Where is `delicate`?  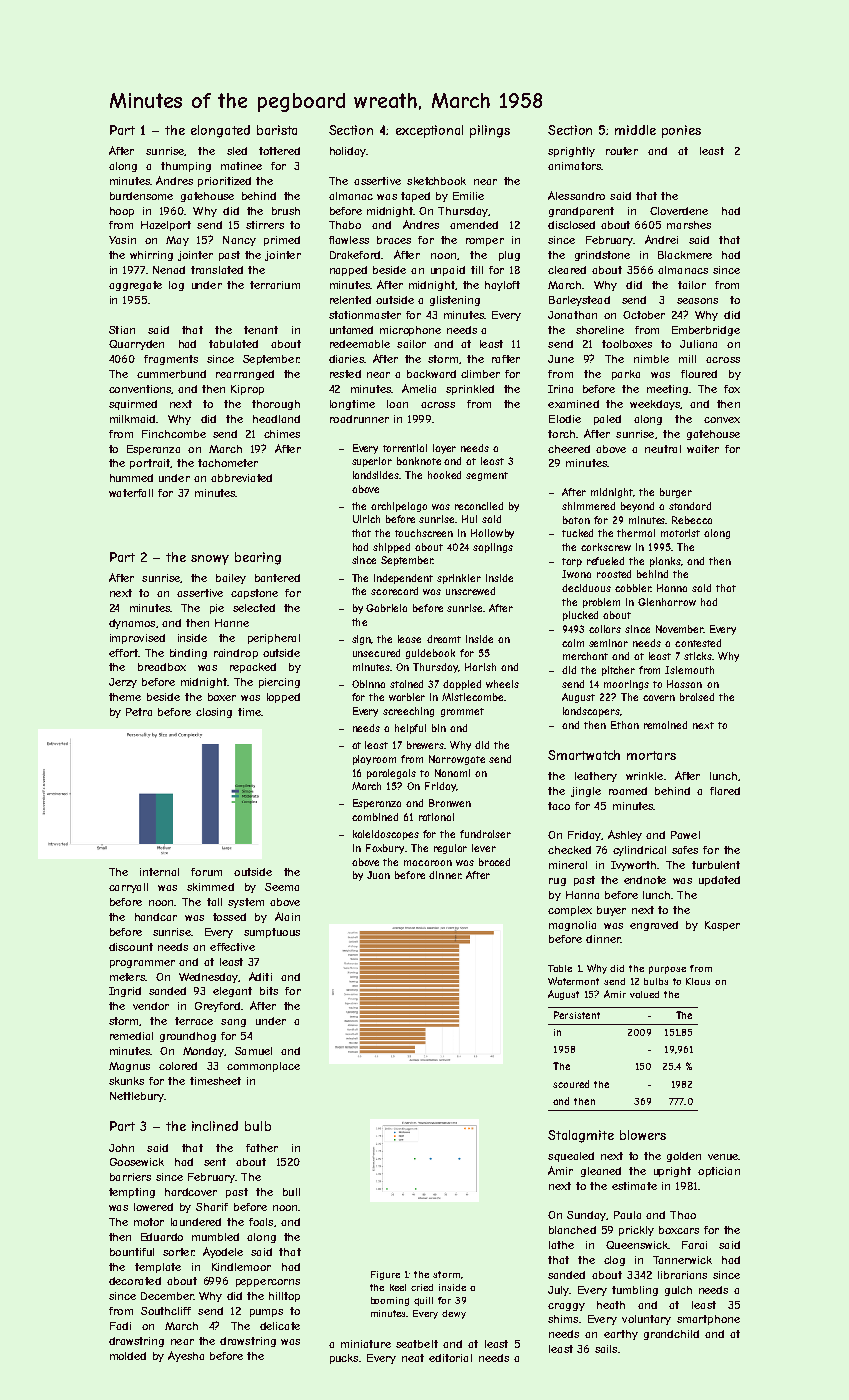 delicate is located at coordinates (280, 1326).
